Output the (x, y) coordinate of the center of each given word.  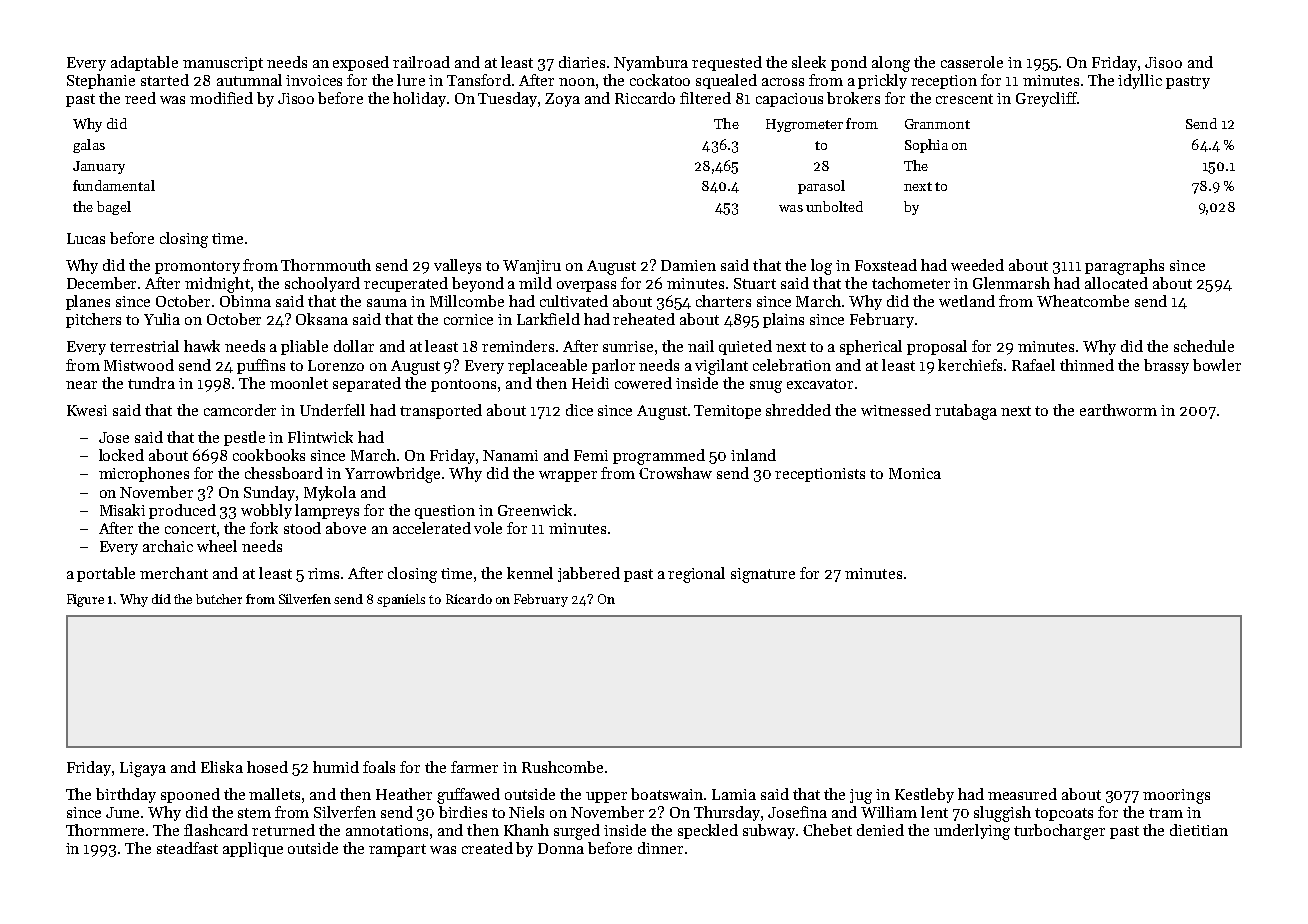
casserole (972, 62)
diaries (582, 62)
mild (535, 283)
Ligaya (143, 769)
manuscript (223, 64)
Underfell (332, 410)
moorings (1176, 796)
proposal (937, 347)
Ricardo (469, 599)
